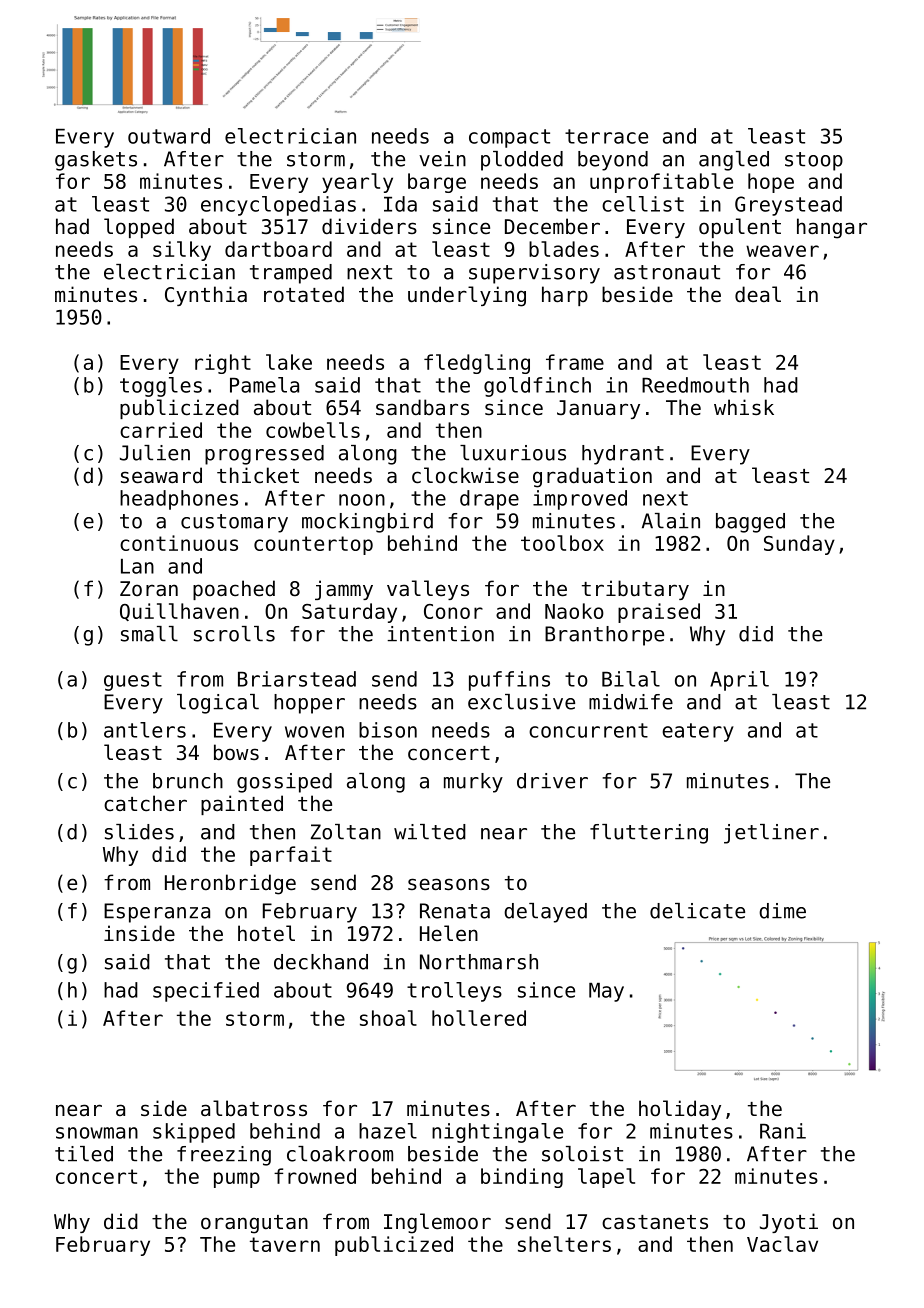  Describe the element at coordinates (782, 1244) in the image. I see `Vaclav` at that location.
